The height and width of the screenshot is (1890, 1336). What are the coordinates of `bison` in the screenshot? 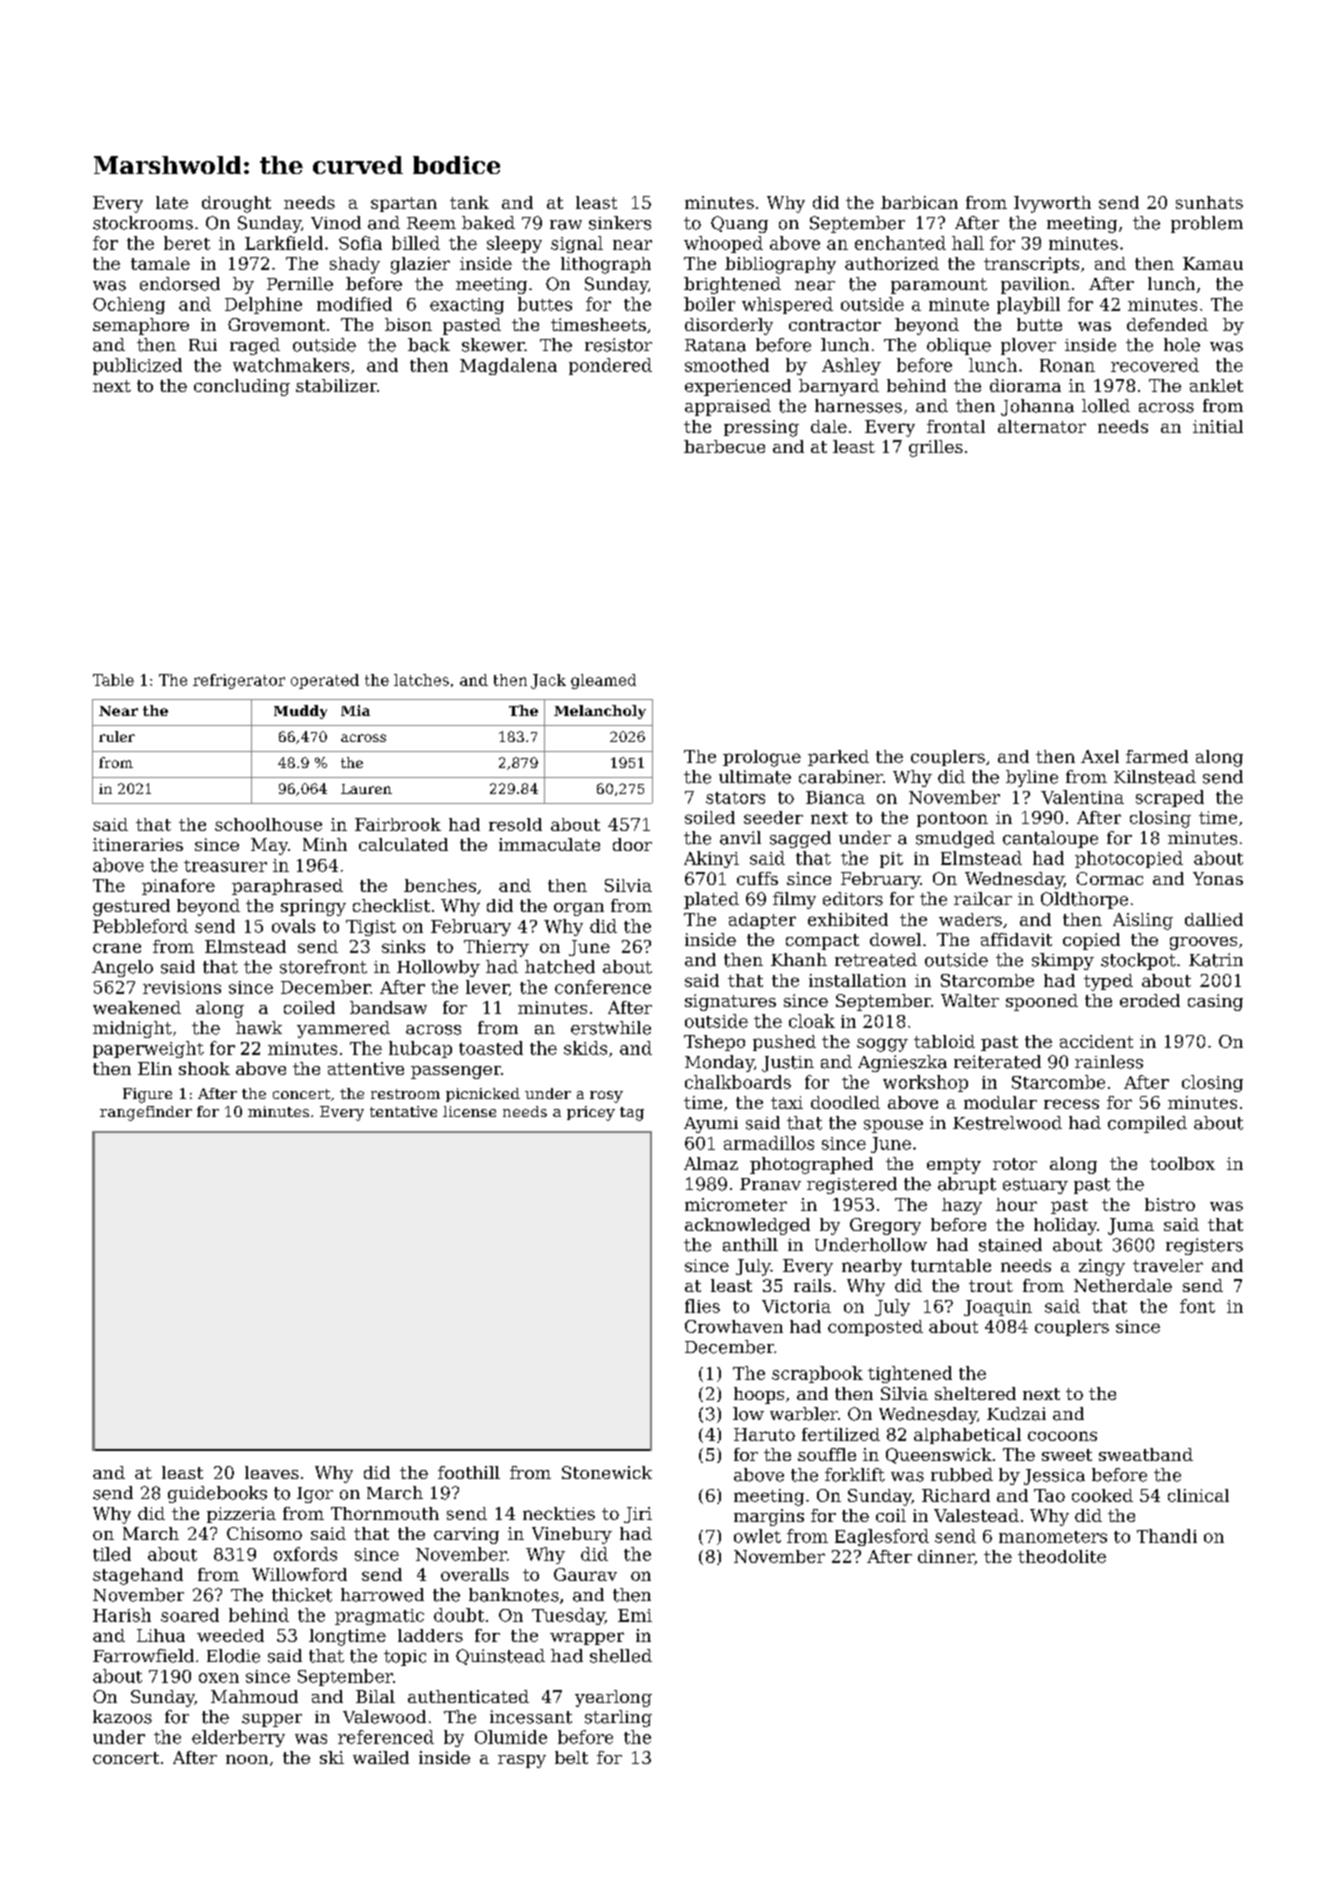 It's located at (408, 324).
